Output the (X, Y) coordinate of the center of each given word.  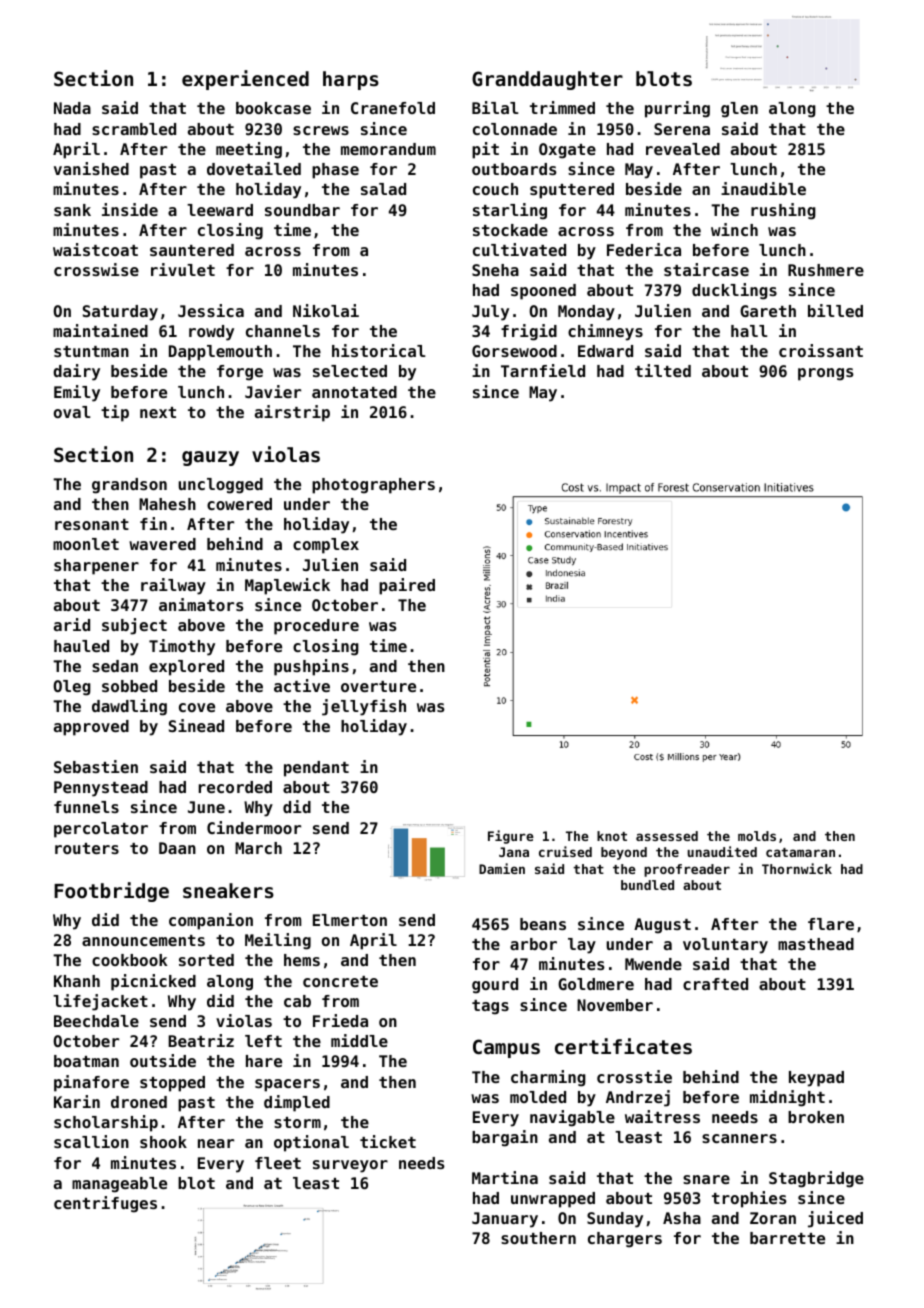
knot (612, 836)
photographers (373, 486)
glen (739, 110)
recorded (235, 787)
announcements (143, 940)
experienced (245, 80)
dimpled (297, 1103)
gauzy (210, 458)
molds (757, 836)
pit (485, 150)
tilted (663, 370)
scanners (739, 1138)
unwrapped (553, 1200)
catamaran (800, 852)
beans (543, 924)
